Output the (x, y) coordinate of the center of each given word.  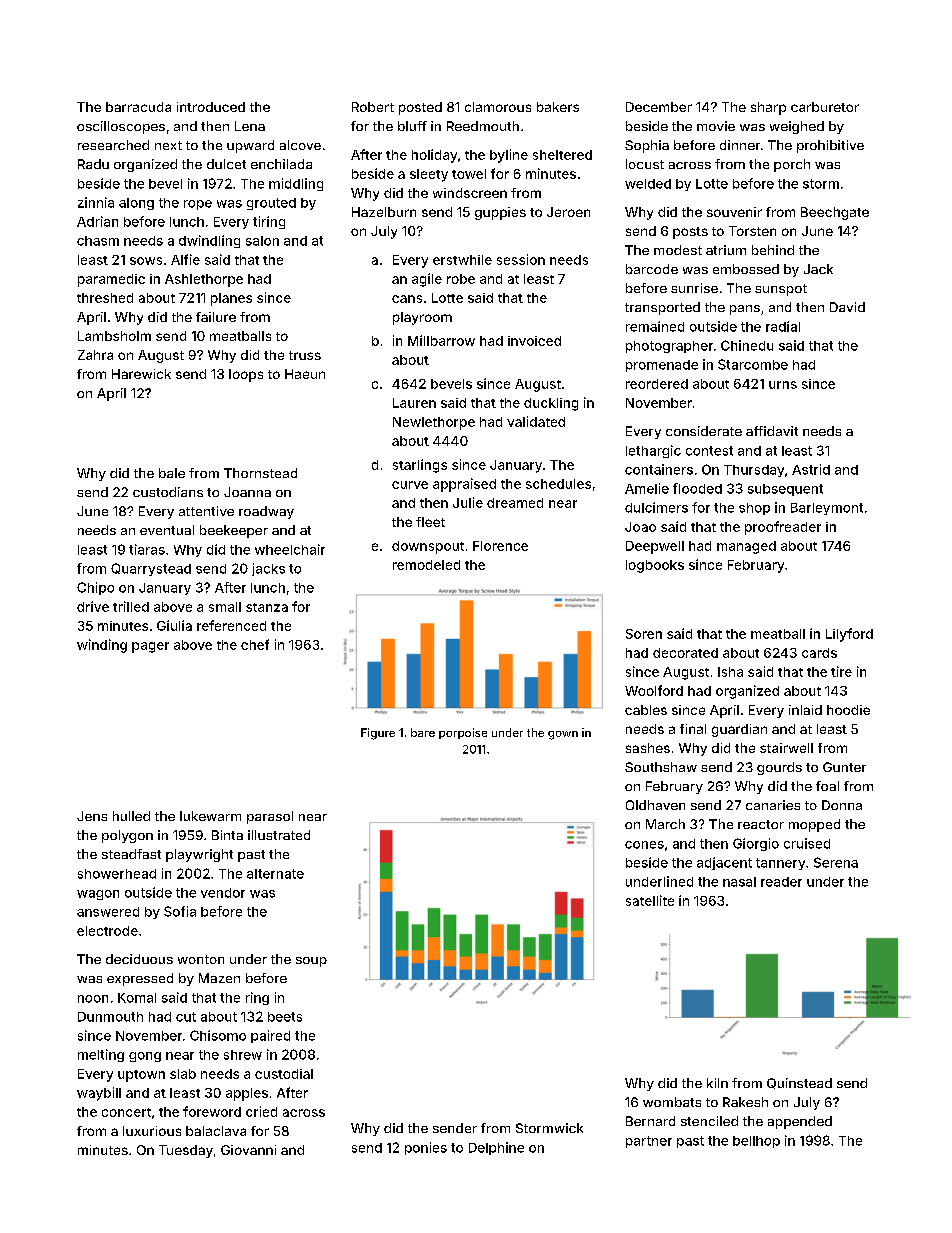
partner (649, 1142)
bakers (558, 107)
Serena (836, 862)
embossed (746, 269)
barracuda (138, 107)
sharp (768, 108)
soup (311, 962)
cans (407, 299)
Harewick (141, 374)
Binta (227, 835)
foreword (212, 1111)
